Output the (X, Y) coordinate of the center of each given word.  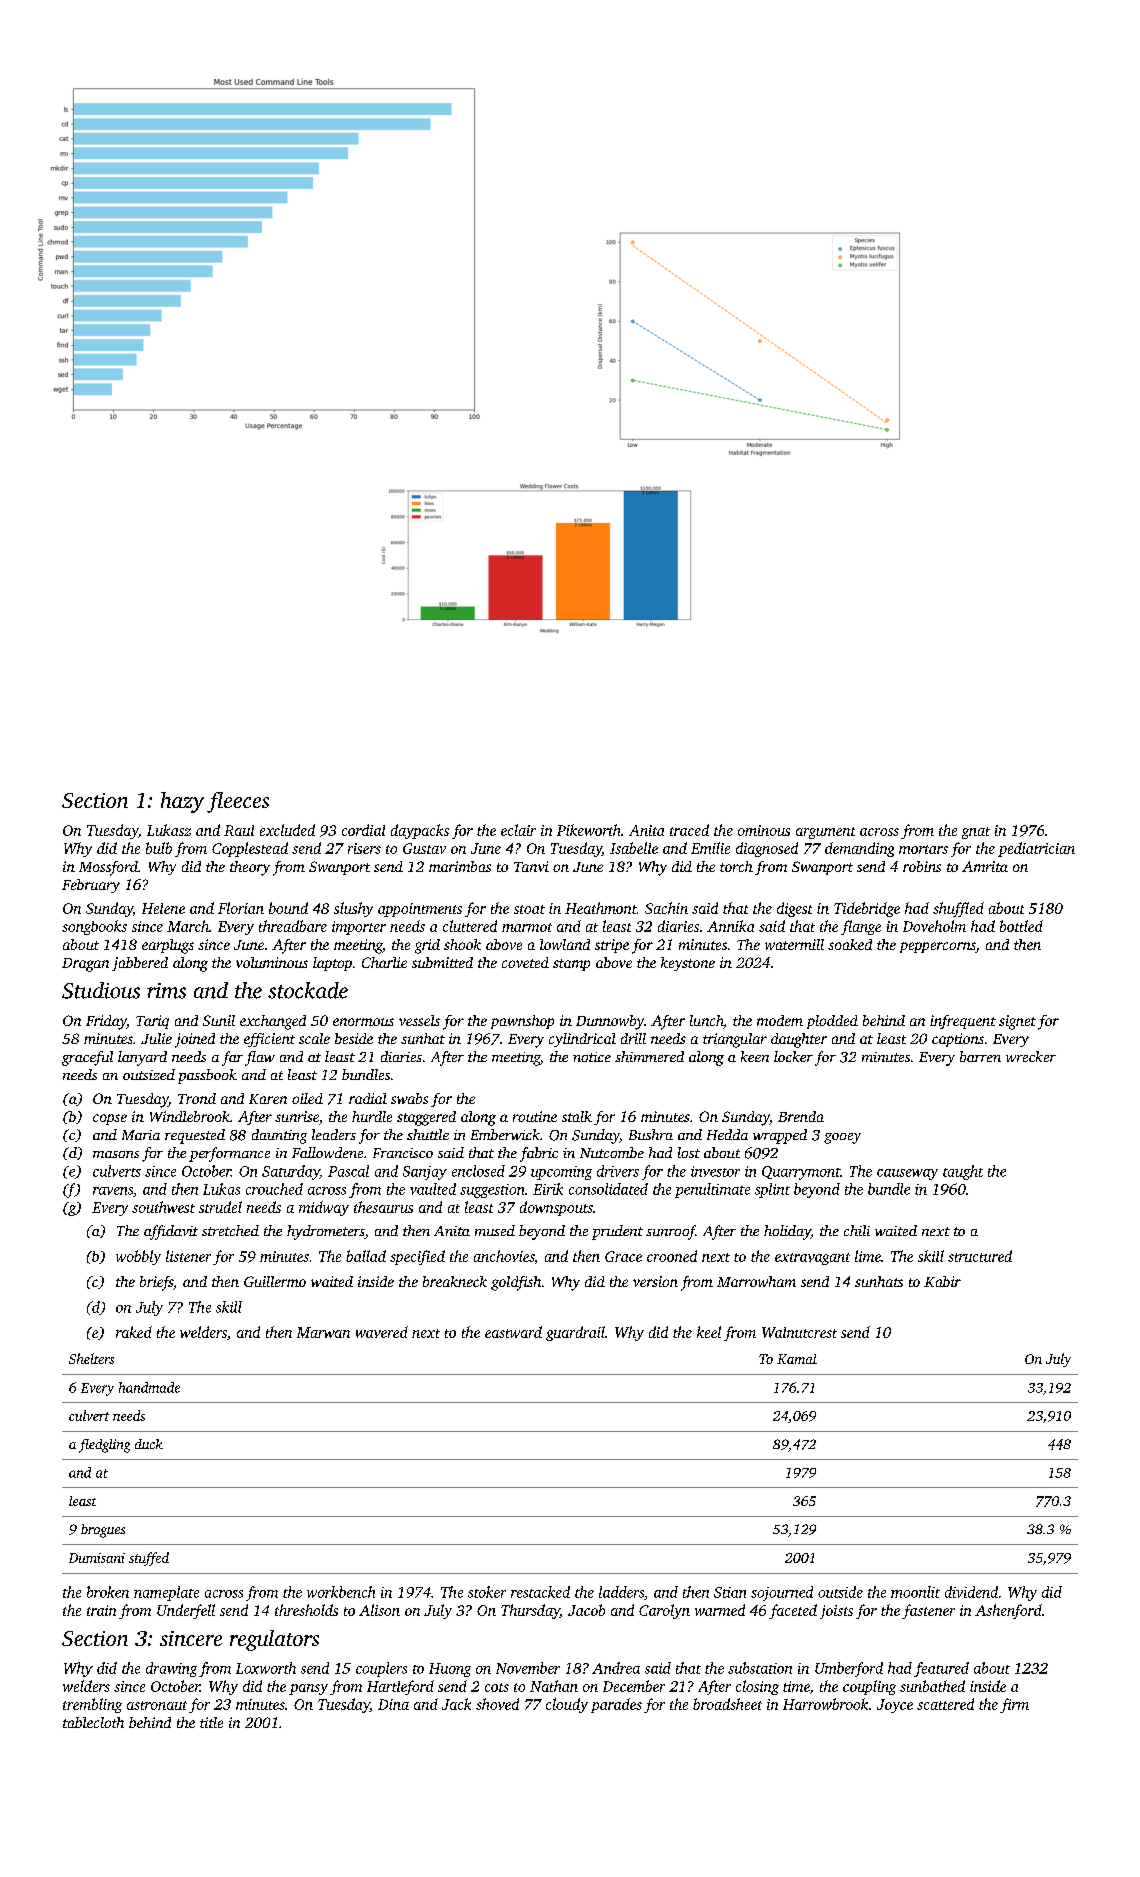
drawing (171, 1669)
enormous (363, 1022)
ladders (621, 1592)
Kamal (797, 1359)
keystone (688, 964)
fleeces (238, 802)
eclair (518, 830)
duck (149, 1444)
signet (1017, 1022)
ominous (764, 830)
